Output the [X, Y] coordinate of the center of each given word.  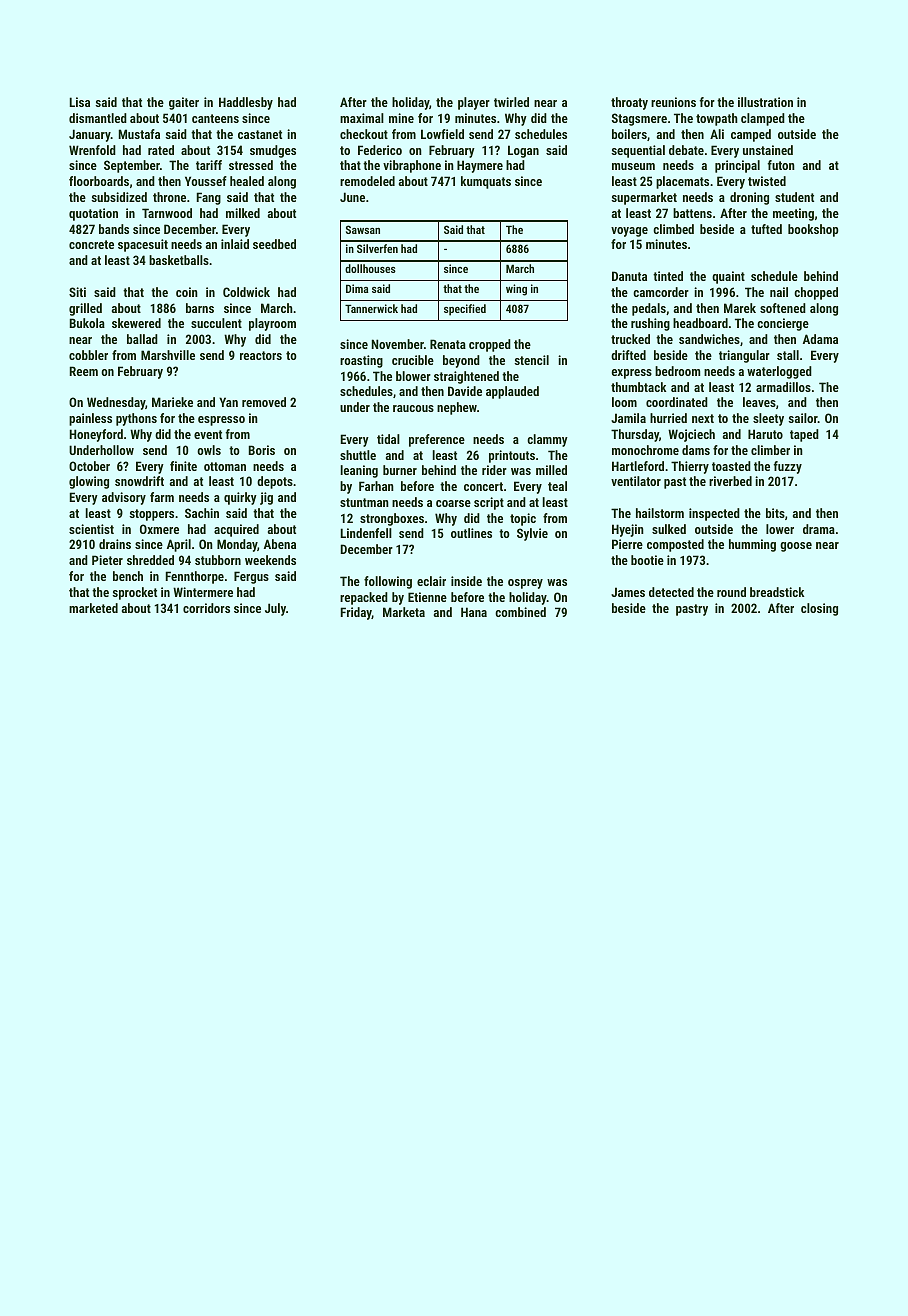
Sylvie [532, 534]
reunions [673, 102]
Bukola [87, 323]
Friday [356, 613]
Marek [740, 308]
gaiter [184, 103]
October [89, 466]
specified [465, 310]
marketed [93, 608]
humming [752, 545]
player [474, 103]
